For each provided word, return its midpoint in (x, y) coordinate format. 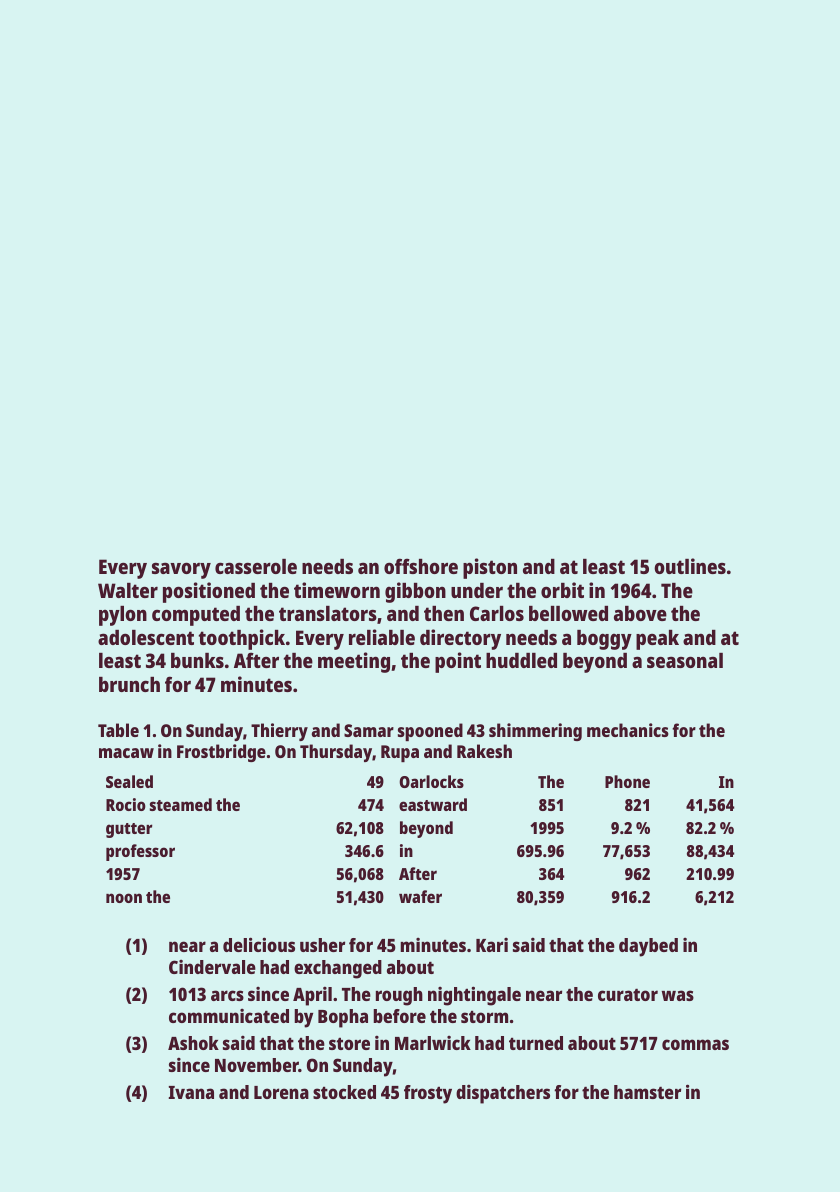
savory (181, 570)
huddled (521, 660)
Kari (492, 945)
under (477, 590)
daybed (648, 947)
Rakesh (484, 751)
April (312, 996)
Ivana (191, 1092)
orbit (562, 590)
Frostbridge (221, 753)
